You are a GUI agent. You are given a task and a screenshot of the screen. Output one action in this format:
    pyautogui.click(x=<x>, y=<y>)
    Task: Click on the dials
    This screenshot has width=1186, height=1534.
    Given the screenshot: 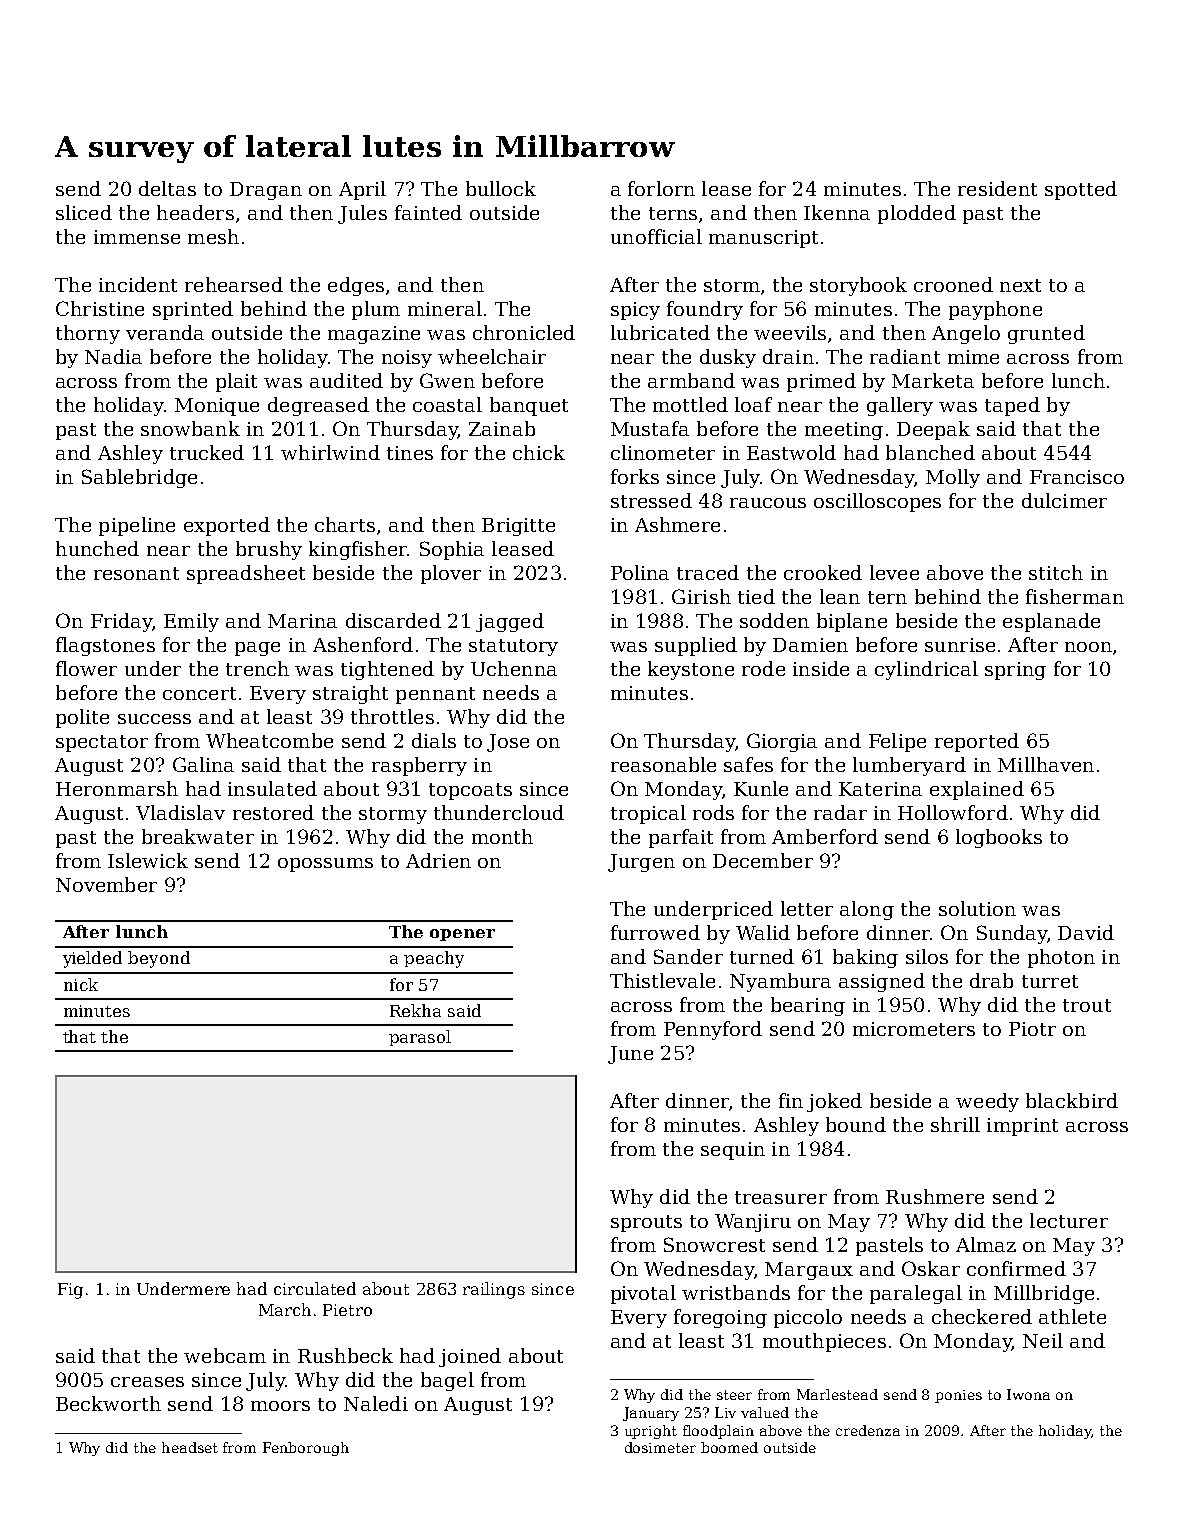 What is the action you would take?
    pyautogui.click(x=434, y=740)
